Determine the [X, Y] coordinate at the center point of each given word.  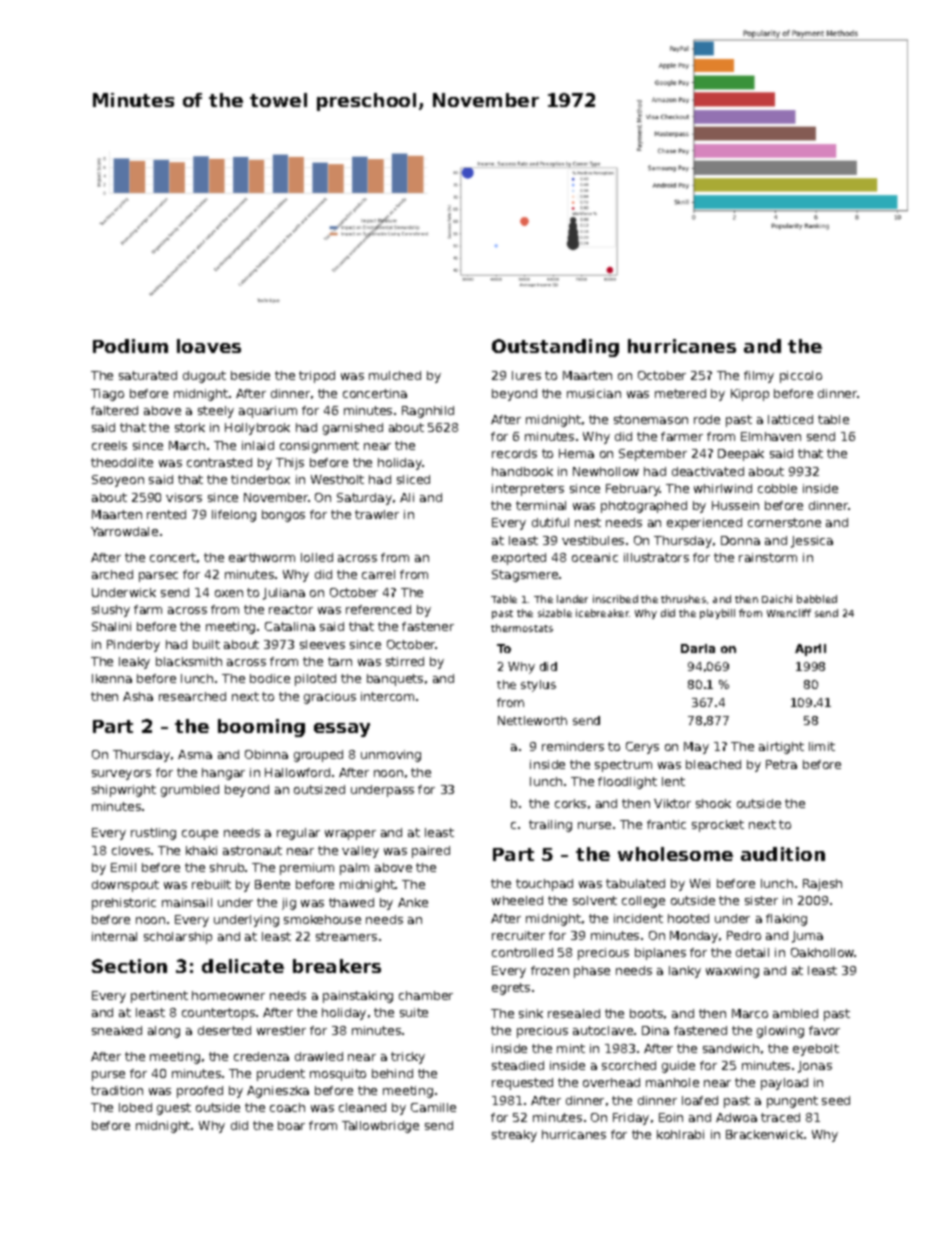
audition [783, 854]
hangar [223, 774]
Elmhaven [771, 436]
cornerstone [784, 522]
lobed [135, 1107]
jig [289, 904]
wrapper [350, 835]
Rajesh [822, 885]
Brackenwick [764, 1134]
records [514, 453]
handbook [522, 471]
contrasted [219, 462]
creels [109, 445]
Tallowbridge [380, 1127]
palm [354, 869]
